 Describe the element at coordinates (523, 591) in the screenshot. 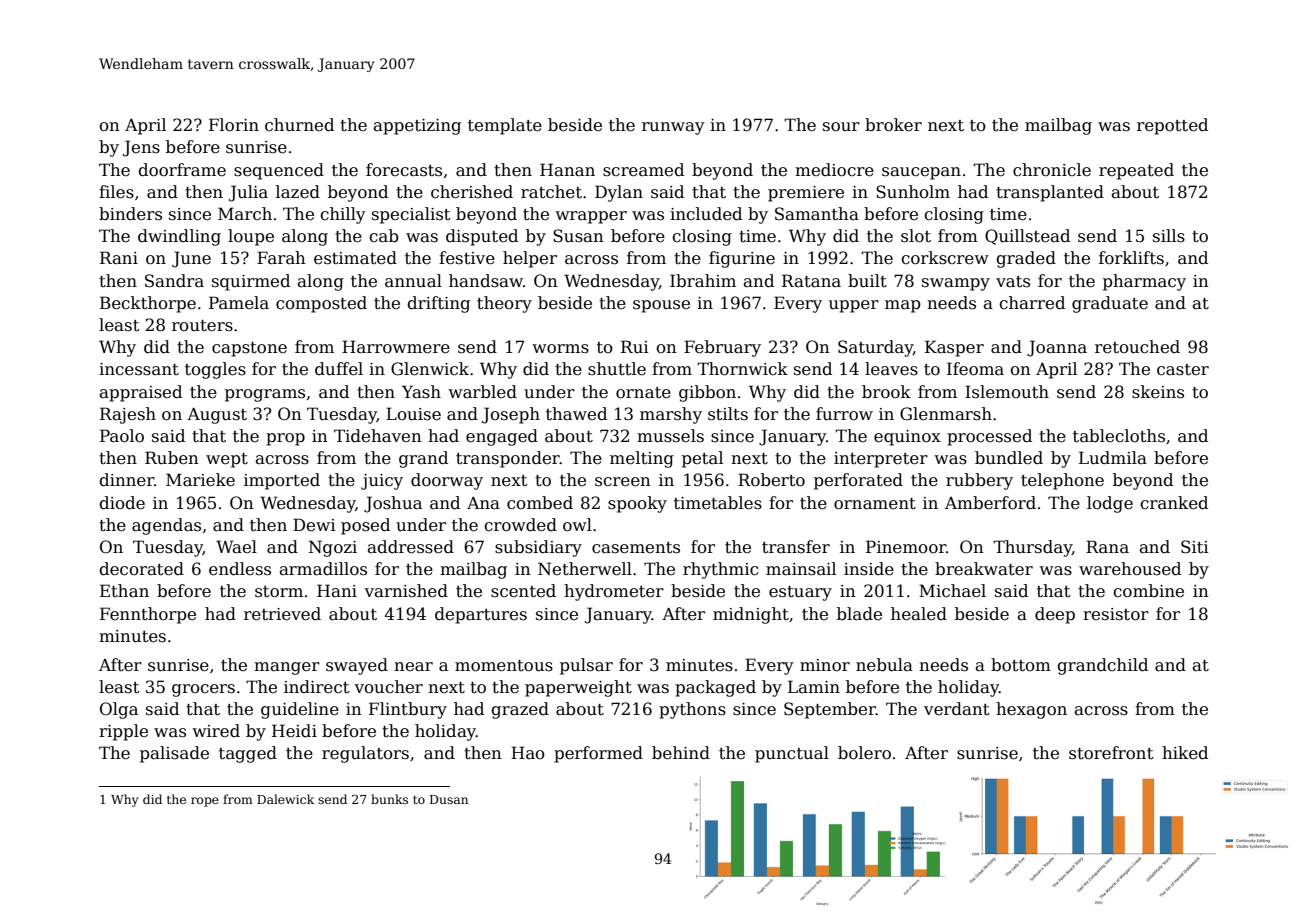

I see `scented` at that location.
